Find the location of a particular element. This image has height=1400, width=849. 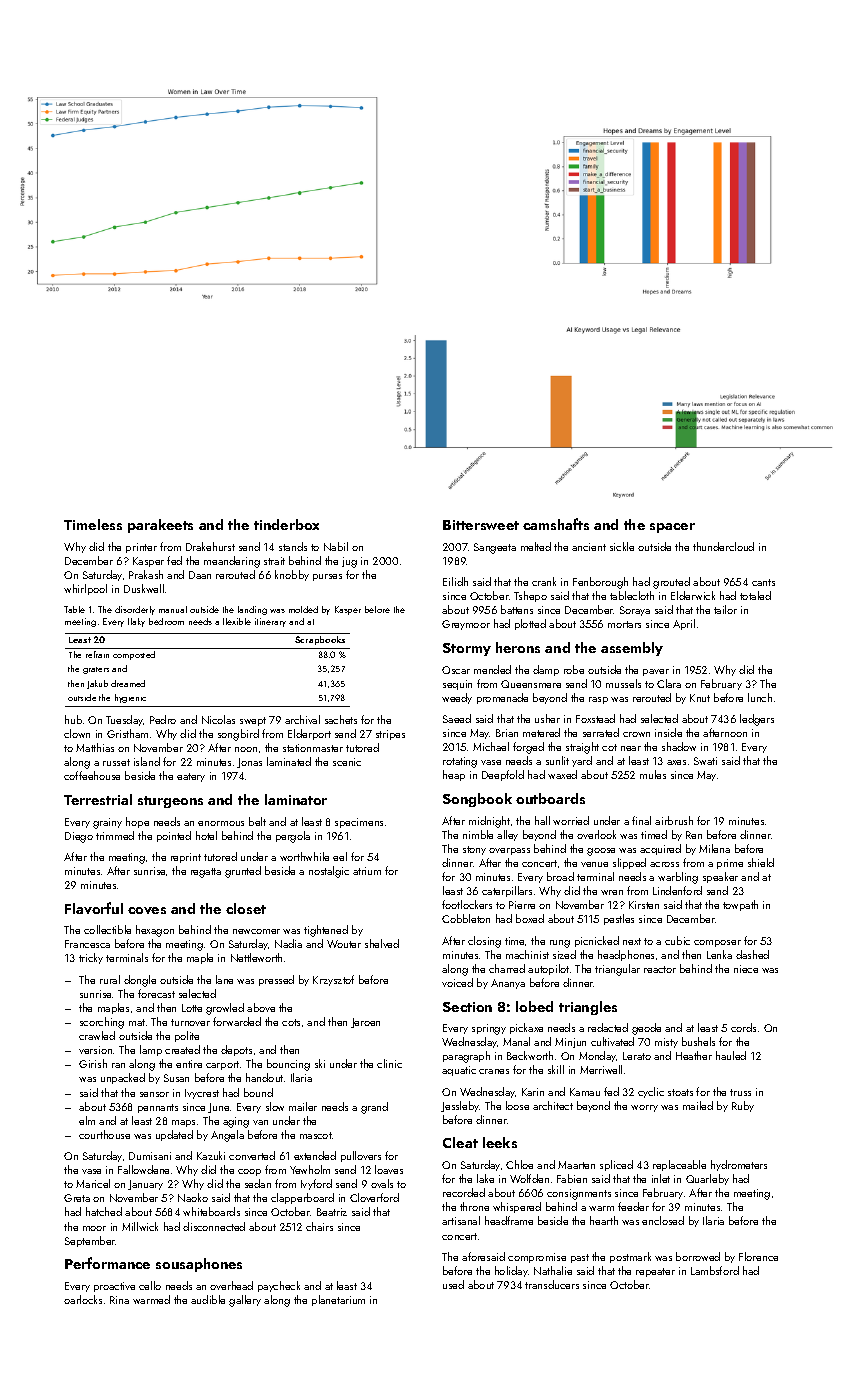

Sangeeta is located at coordinates (495, 548).
